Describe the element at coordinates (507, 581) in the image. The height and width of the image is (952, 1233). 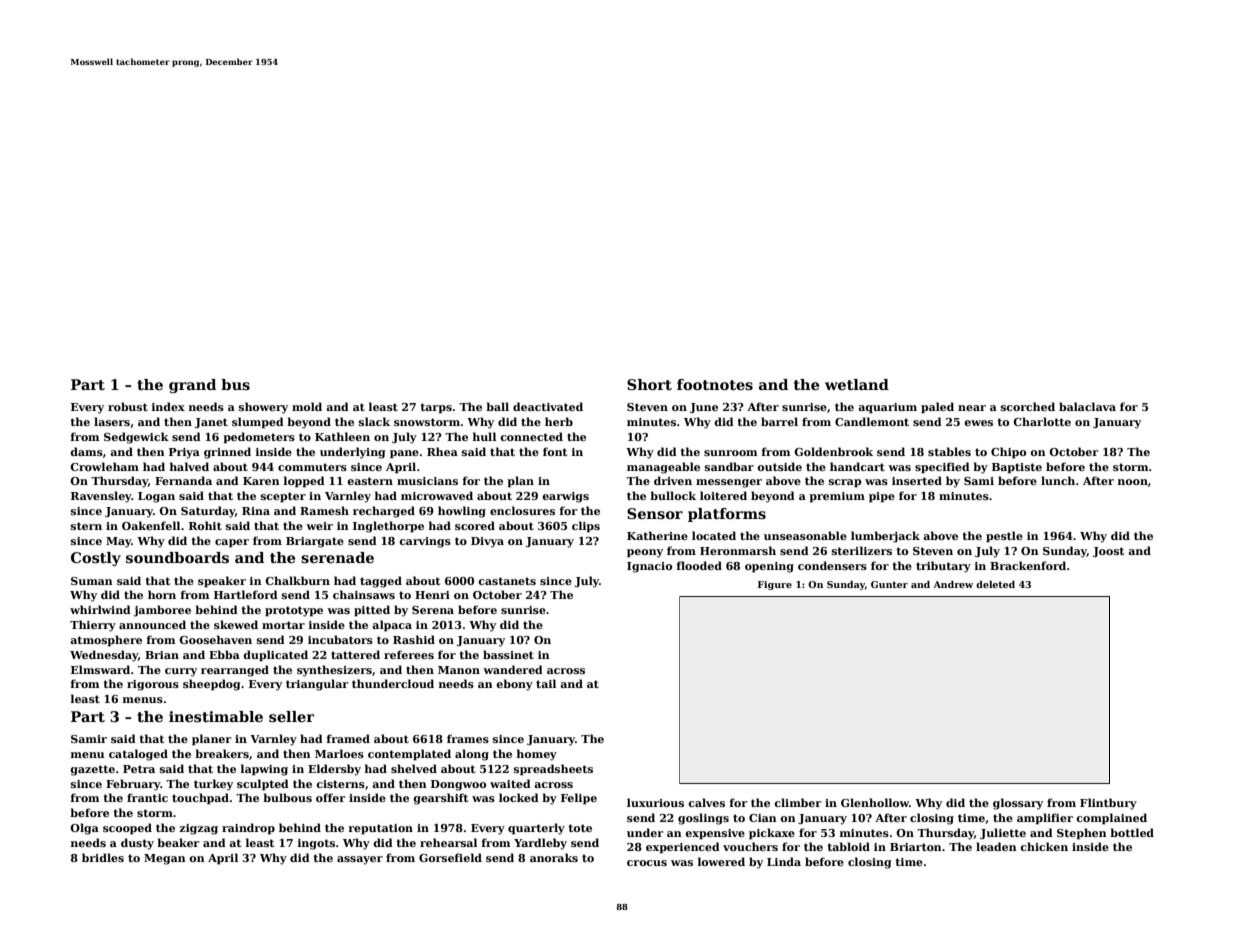
I see `castanets` at that location.
